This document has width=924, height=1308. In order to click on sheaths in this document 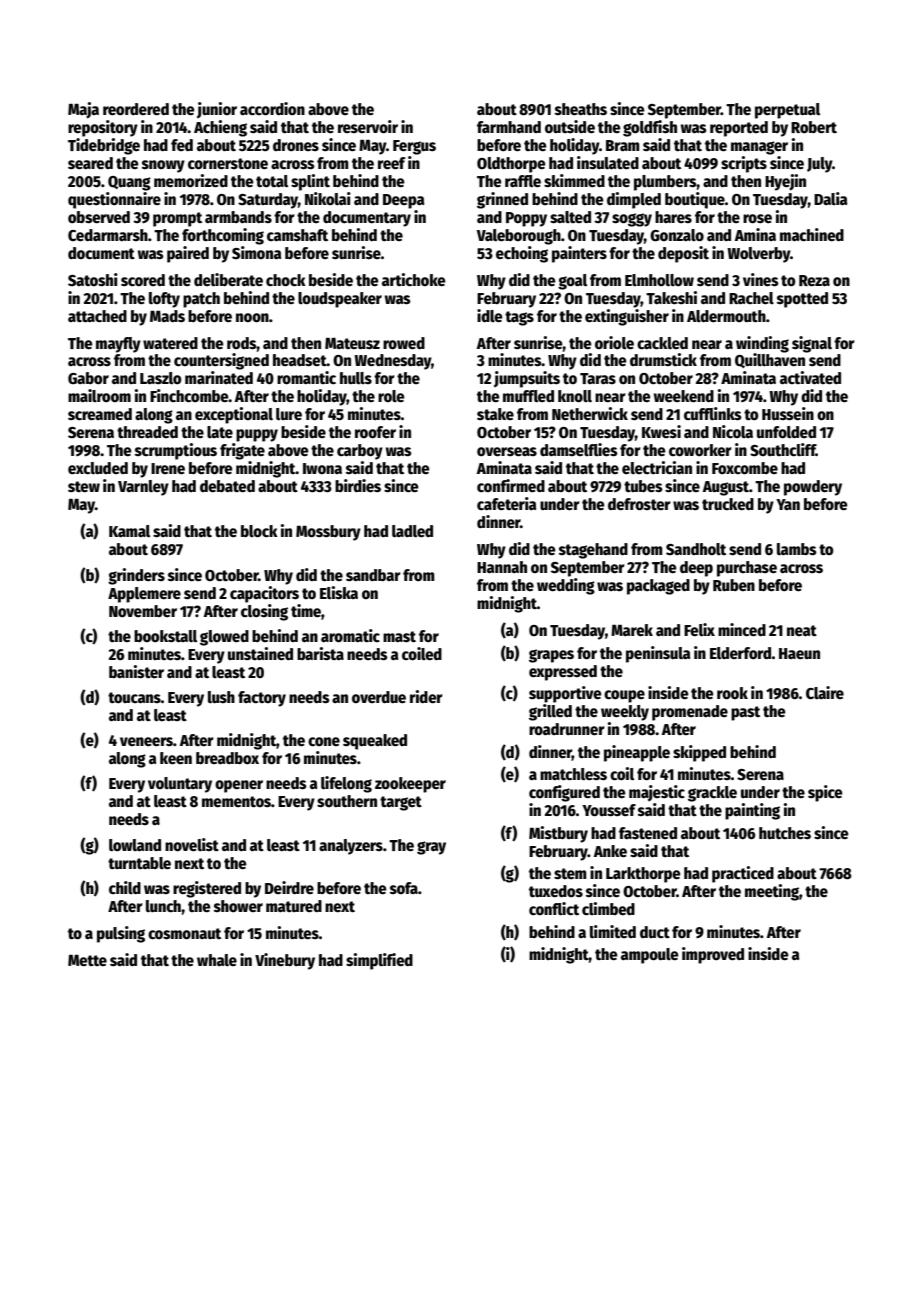, I will do `click(581, 109)`.
